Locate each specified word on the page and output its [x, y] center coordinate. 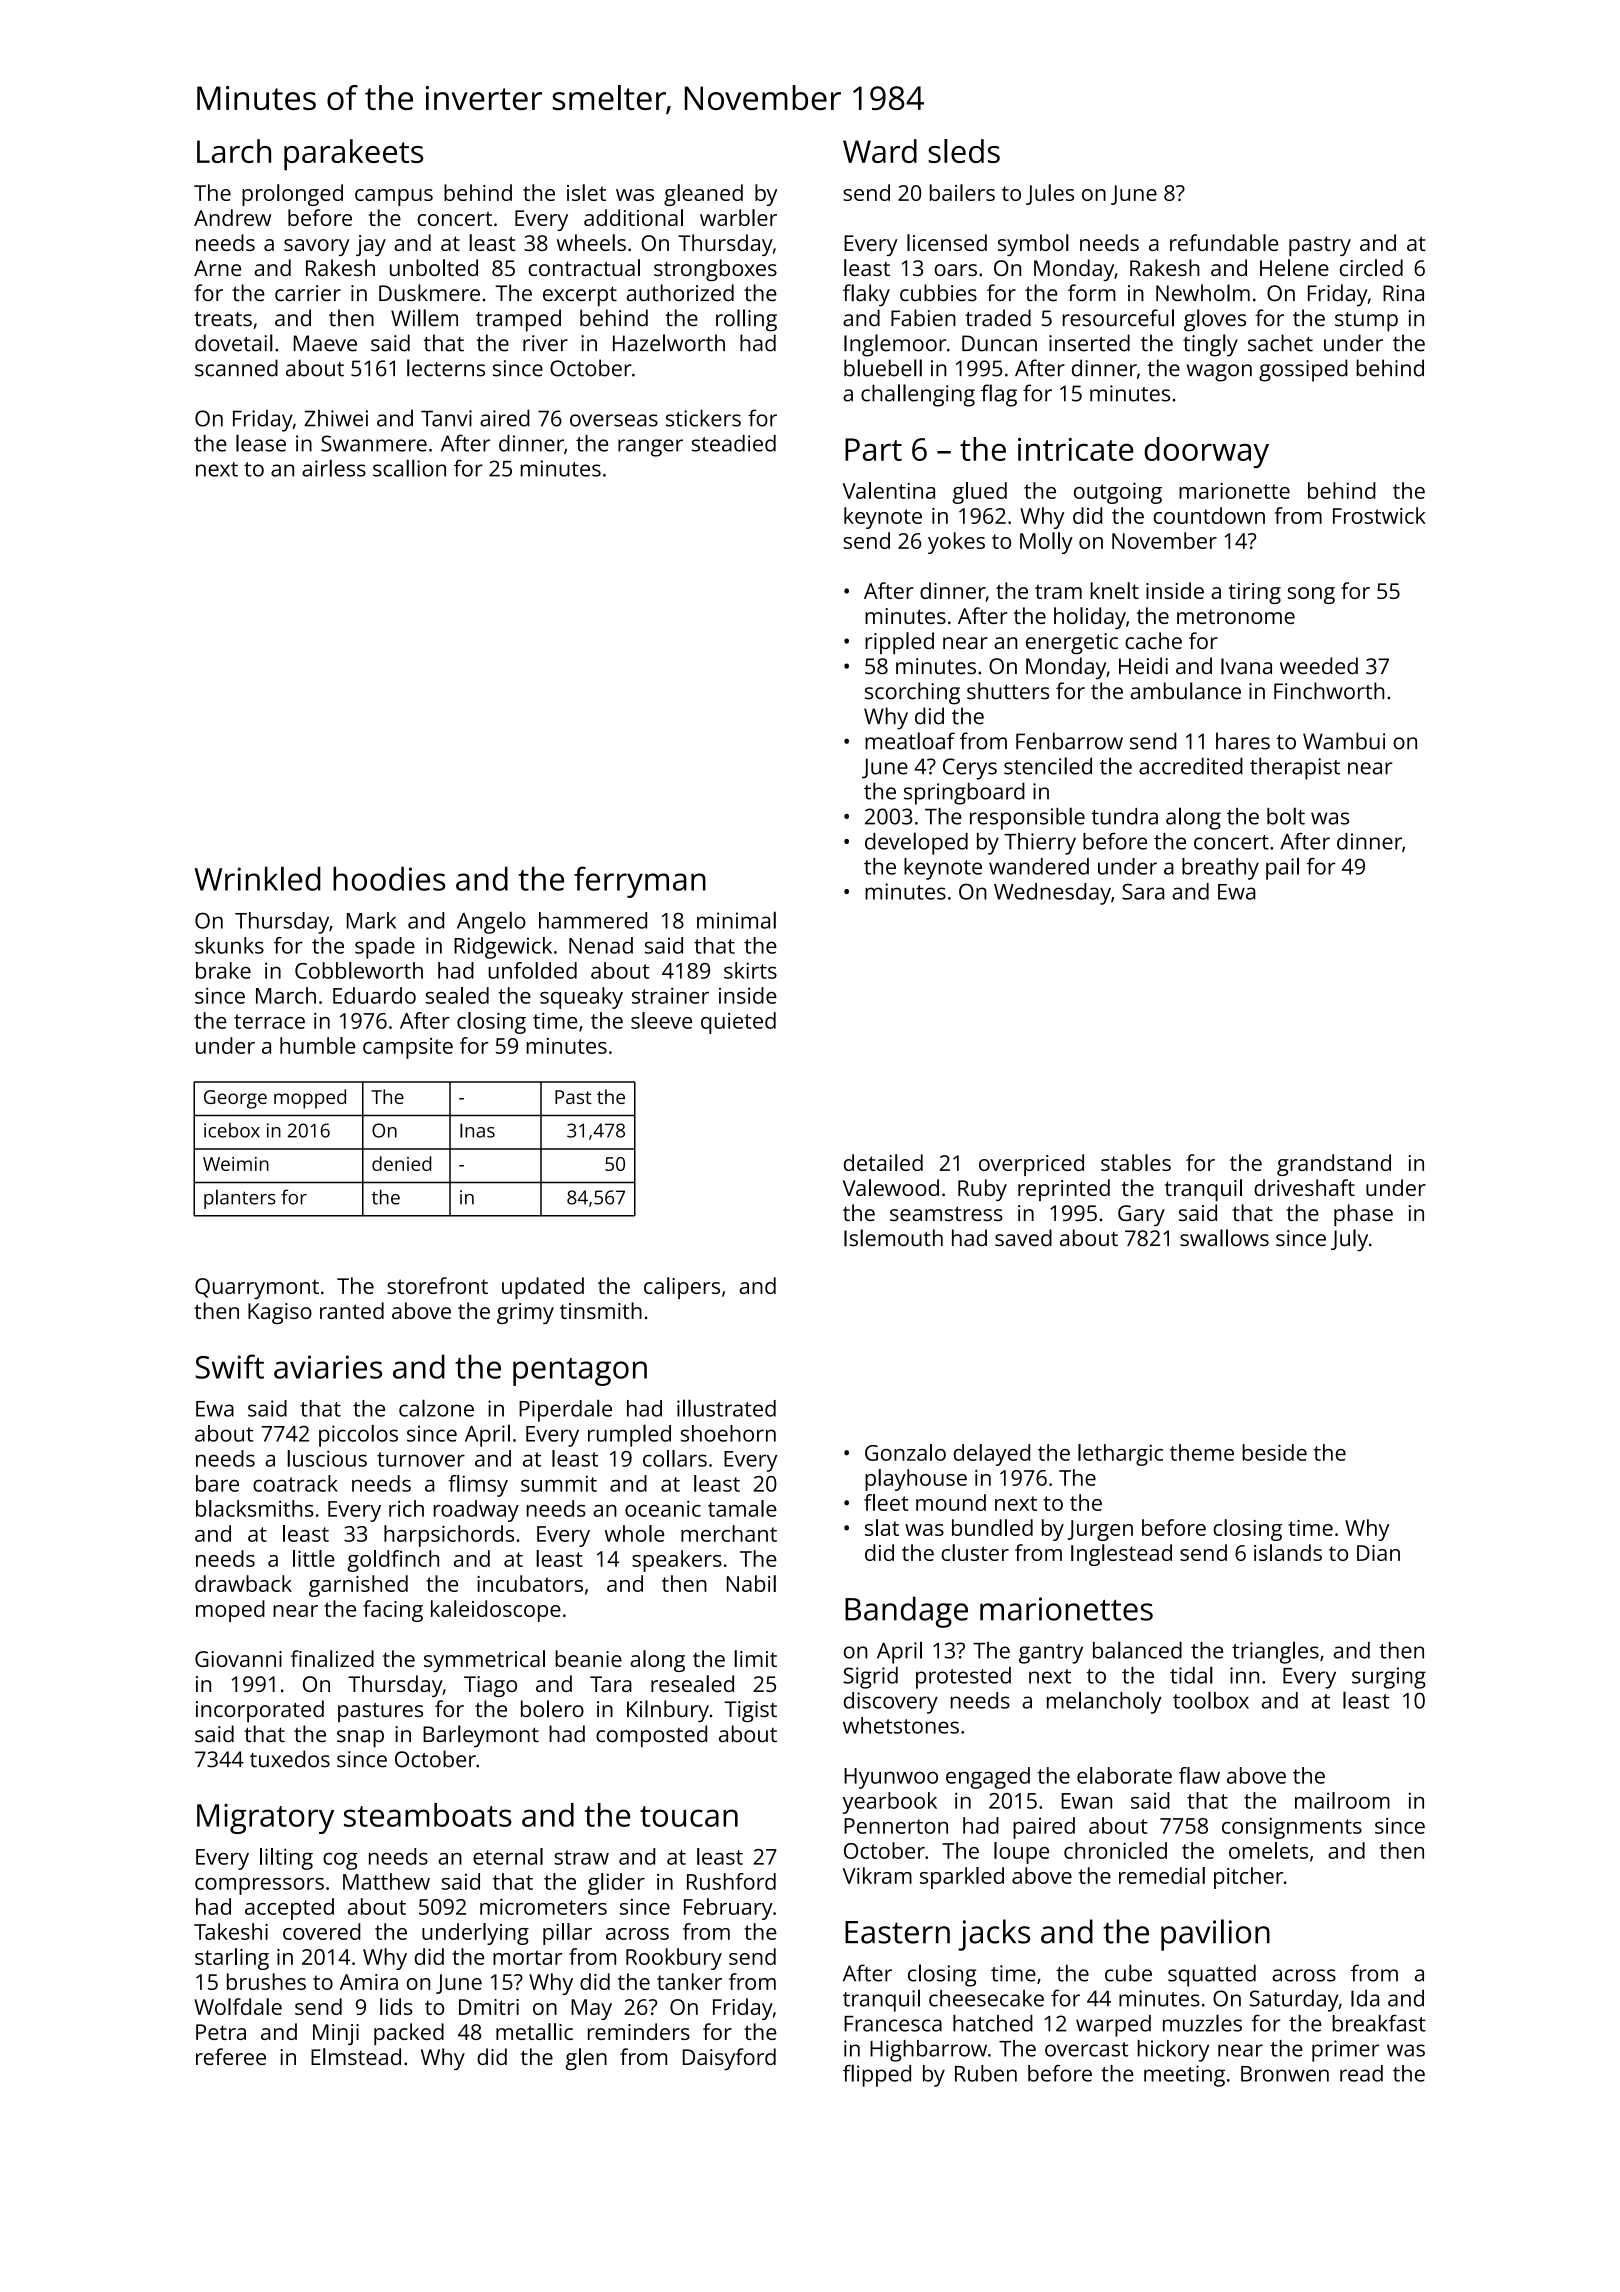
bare [217, 1483]
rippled [899, 643]
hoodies [389, 879]
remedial [1162, 1875]
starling [232, 1959]
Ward [880, 151]
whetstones [901, 1725]
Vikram [877, 1875]
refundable [1224, 242]
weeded [1319, 666]
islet [586, 192]
